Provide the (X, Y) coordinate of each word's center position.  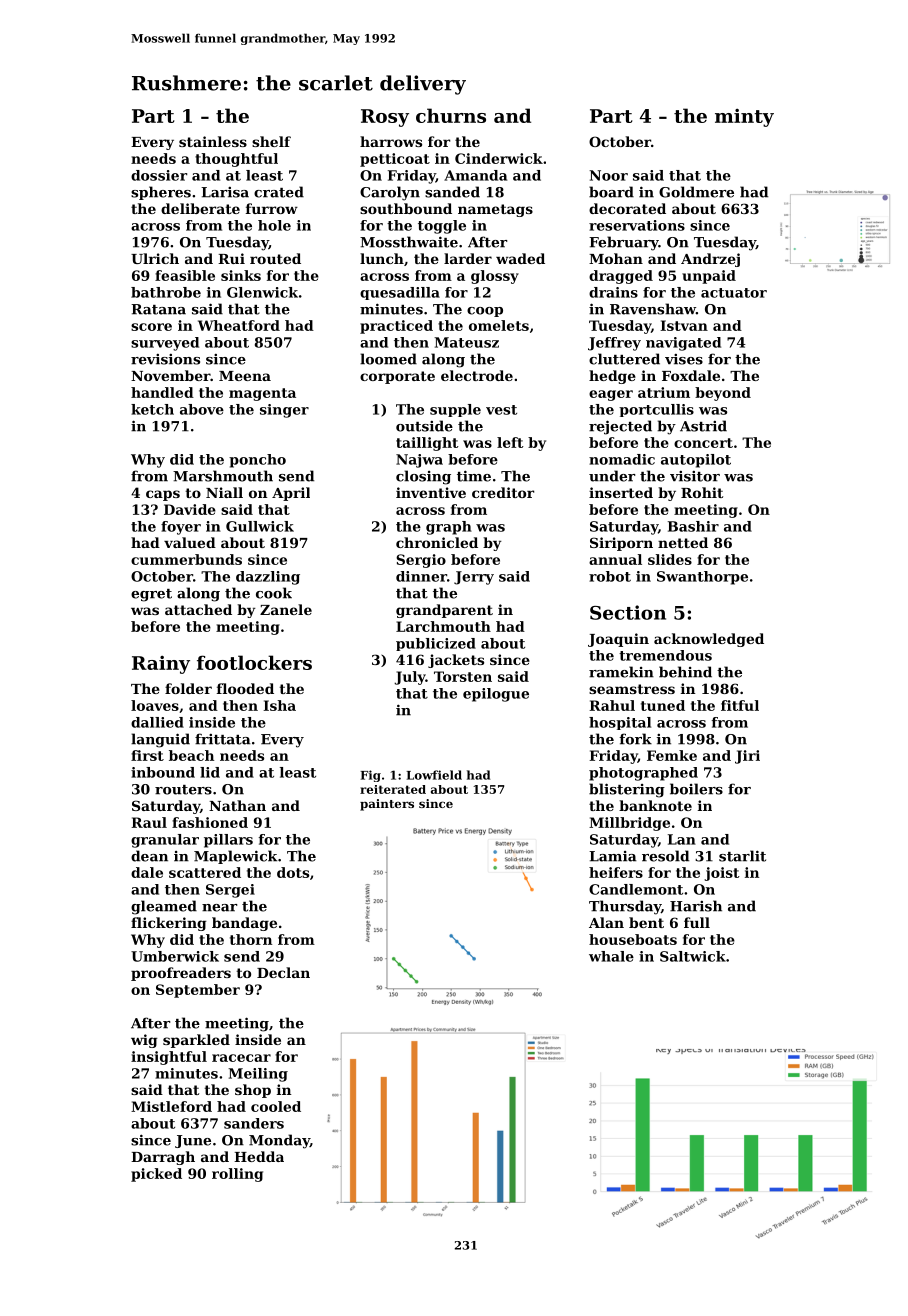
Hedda (259, 1156)
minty (744, 118)
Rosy (385, 118)
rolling (237, 1175)
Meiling (258, 1075)
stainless (213, 141)
